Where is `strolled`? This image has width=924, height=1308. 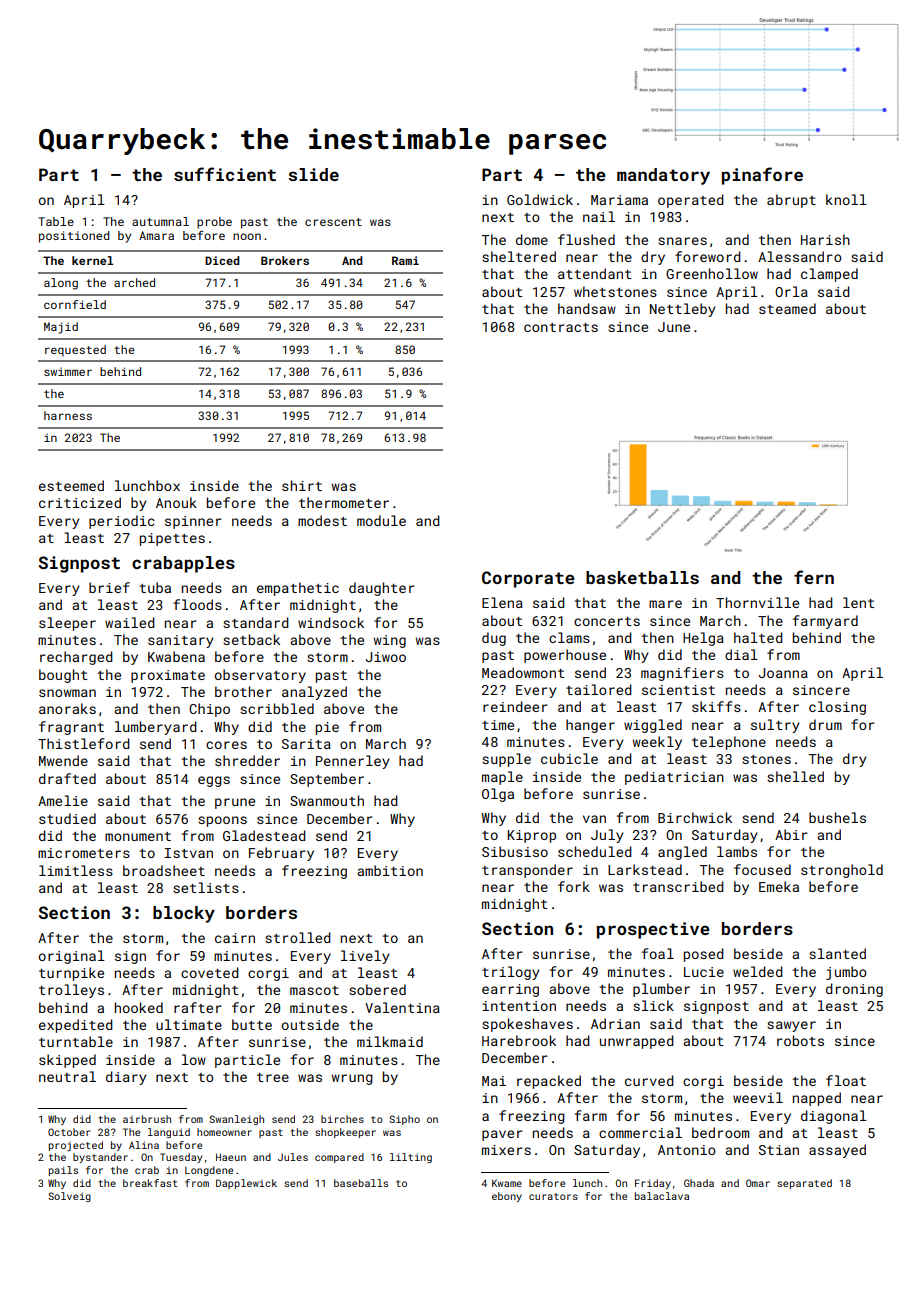
strolled is located at coordinates (298, 937).
